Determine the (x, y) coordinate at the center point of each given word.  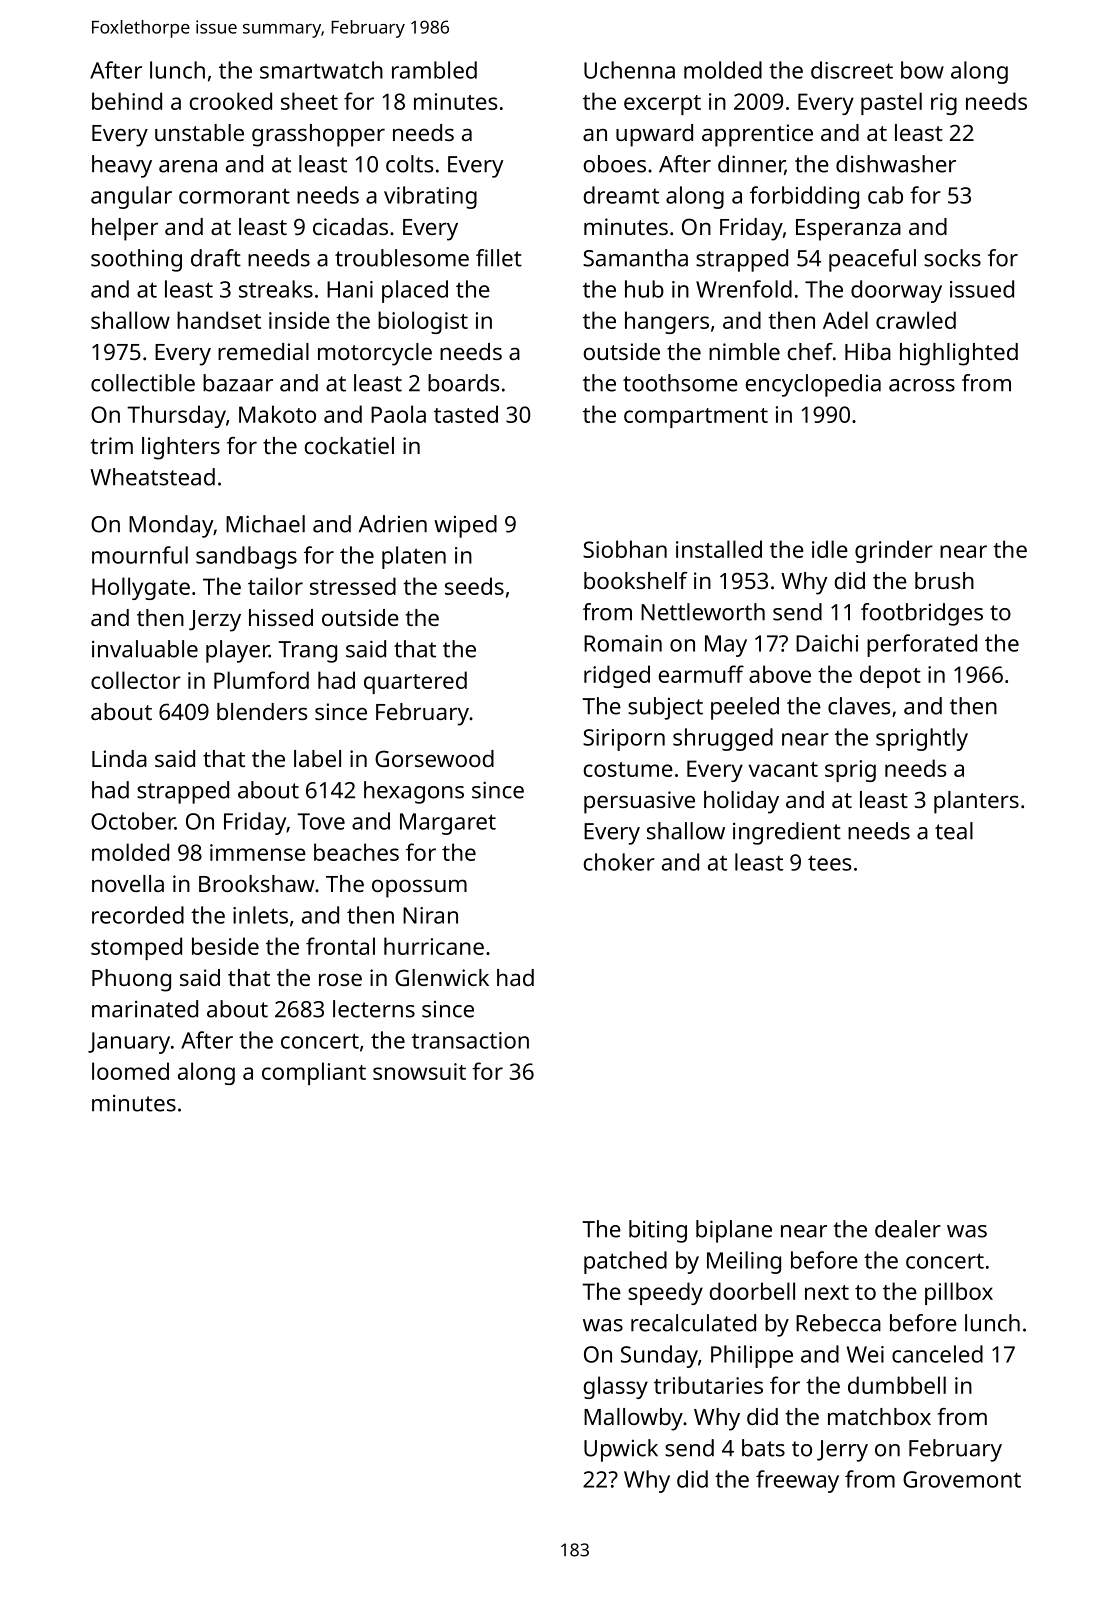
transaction (470, 1040)
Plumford (261, 680)
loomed (130, 1071)
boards (463, 383)
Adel (845, 320)
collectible (143, 383)
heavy (122, 166)
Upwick (621, 1450)
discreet (852, 70)
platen (414, 557)
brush (944, 580)
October (133, 821)
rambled (434, 70)
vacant (783, 769)
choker (619, 862)
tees (829, 863)
